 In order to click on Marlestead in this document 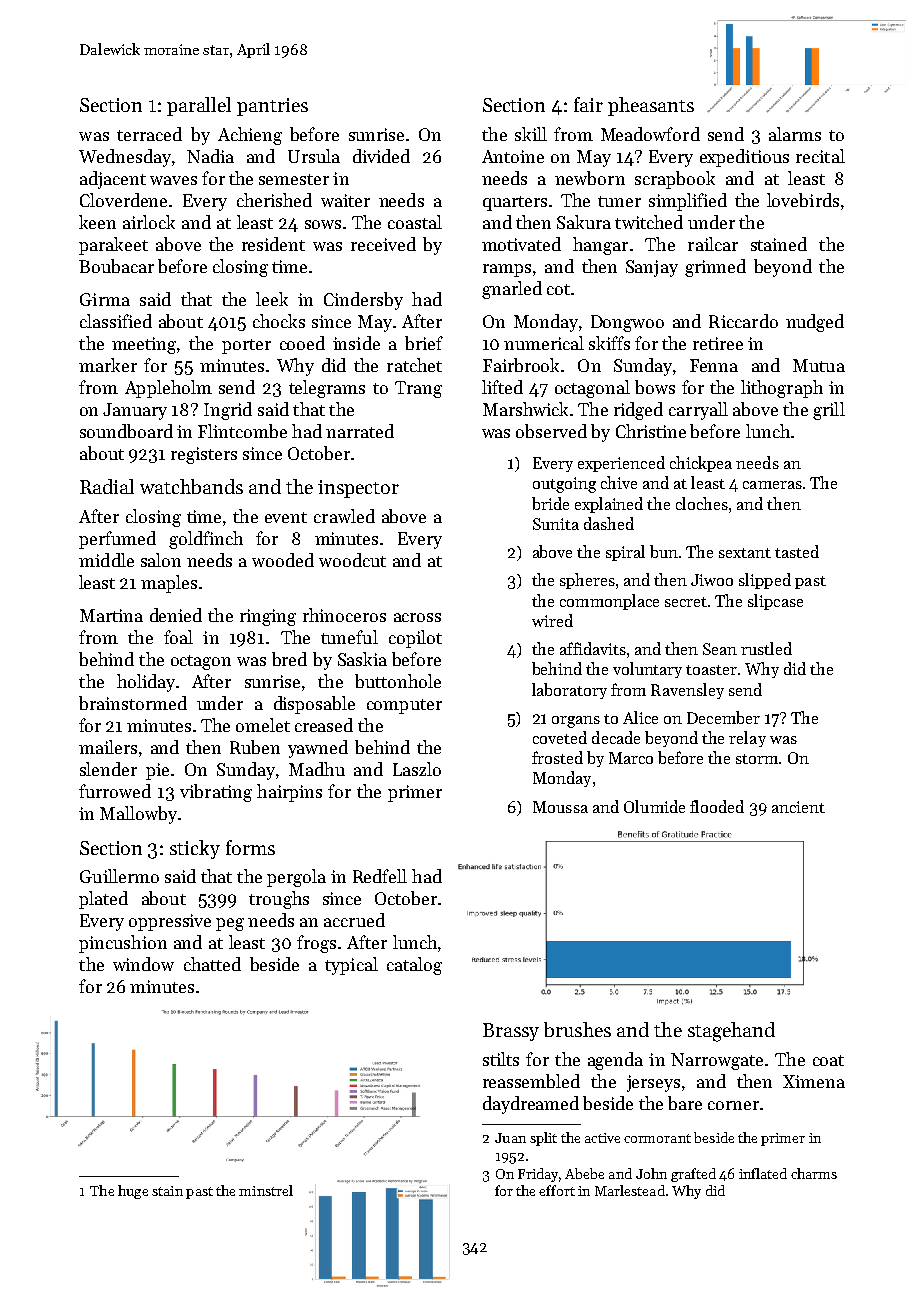, I will do `click(630, 1190)`.
